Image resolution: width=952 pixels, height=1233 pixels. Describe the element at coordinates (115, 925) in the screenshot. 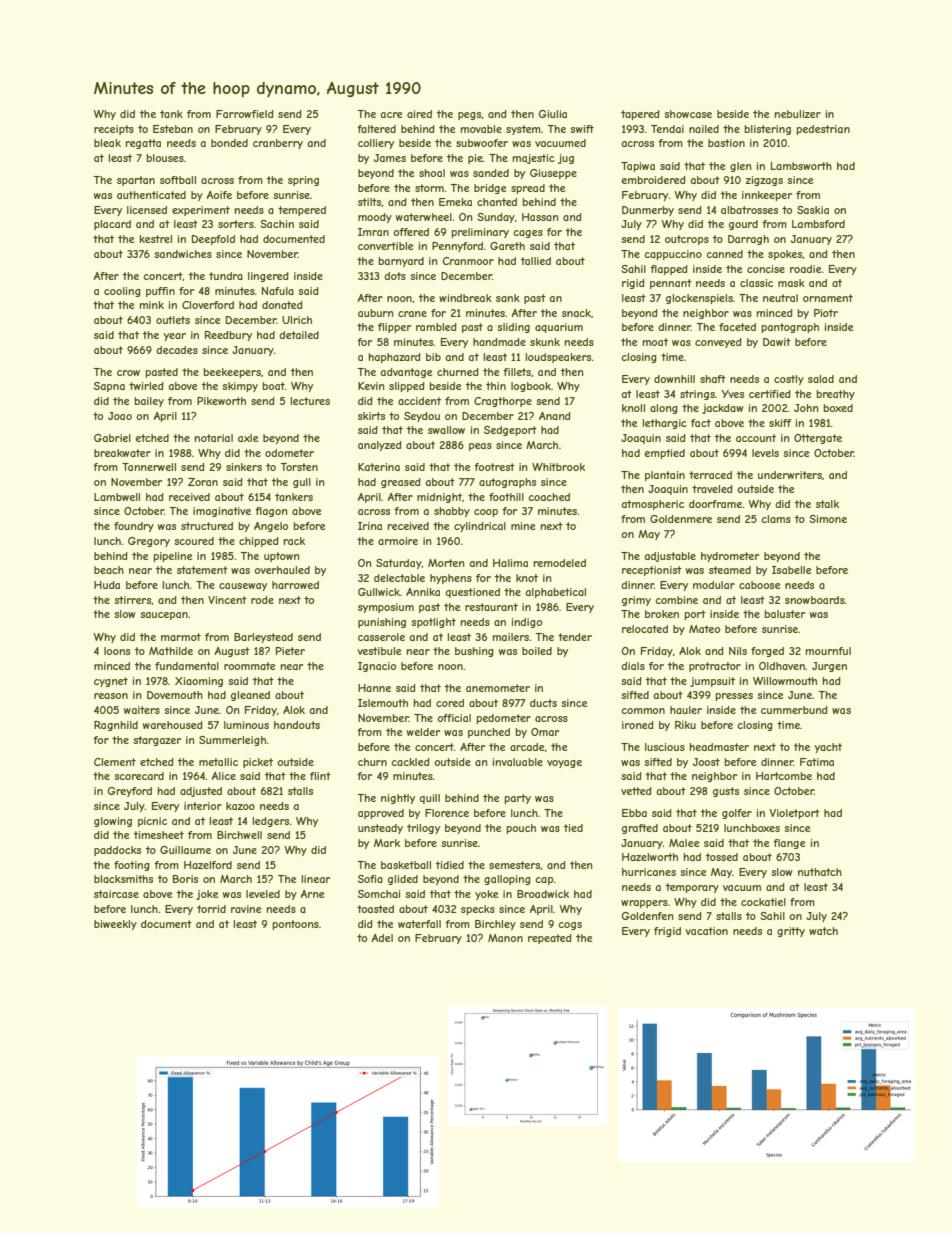

I see `biweekly` at that location.
